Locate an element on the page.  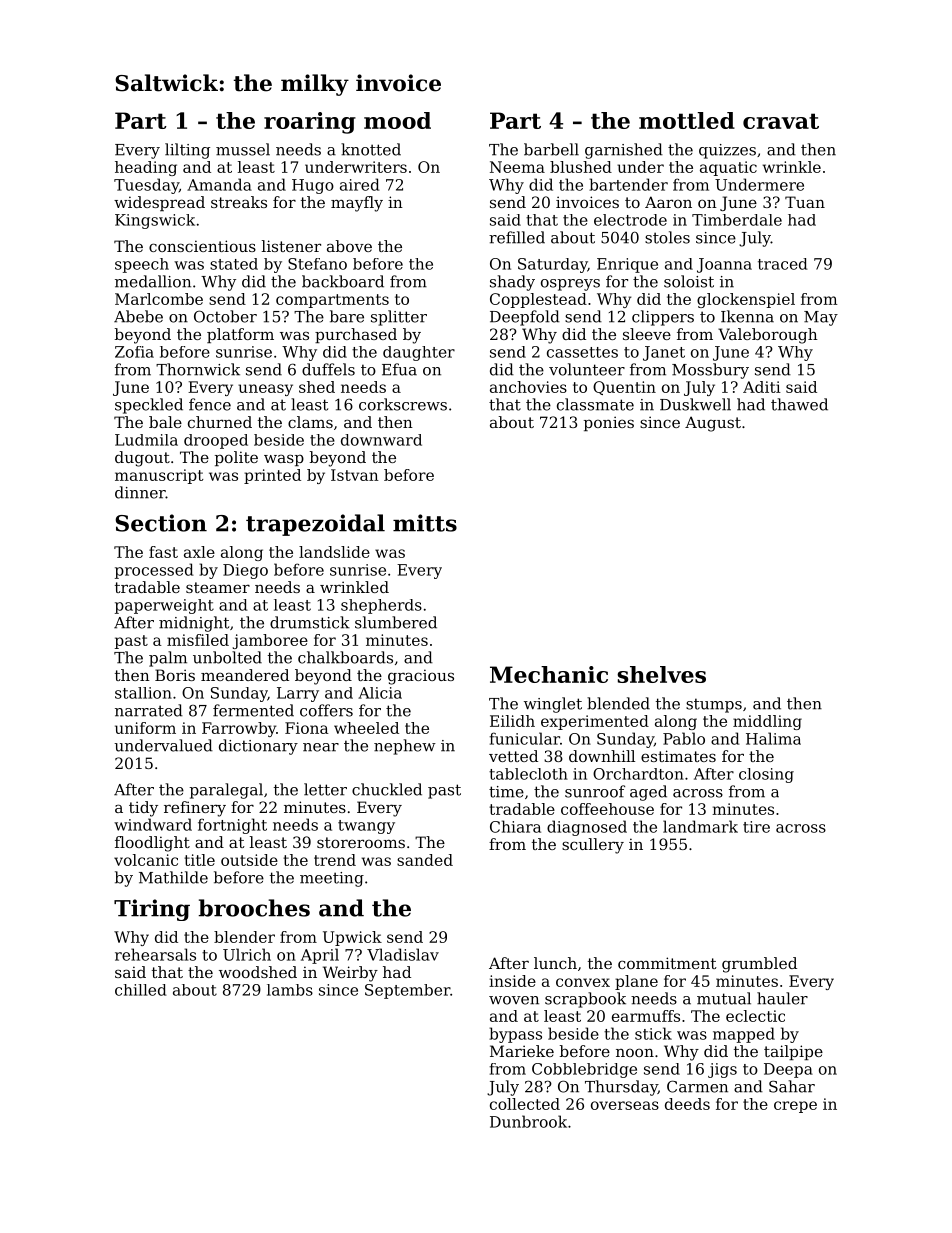
lambs is located at coordinates (290, 990).
